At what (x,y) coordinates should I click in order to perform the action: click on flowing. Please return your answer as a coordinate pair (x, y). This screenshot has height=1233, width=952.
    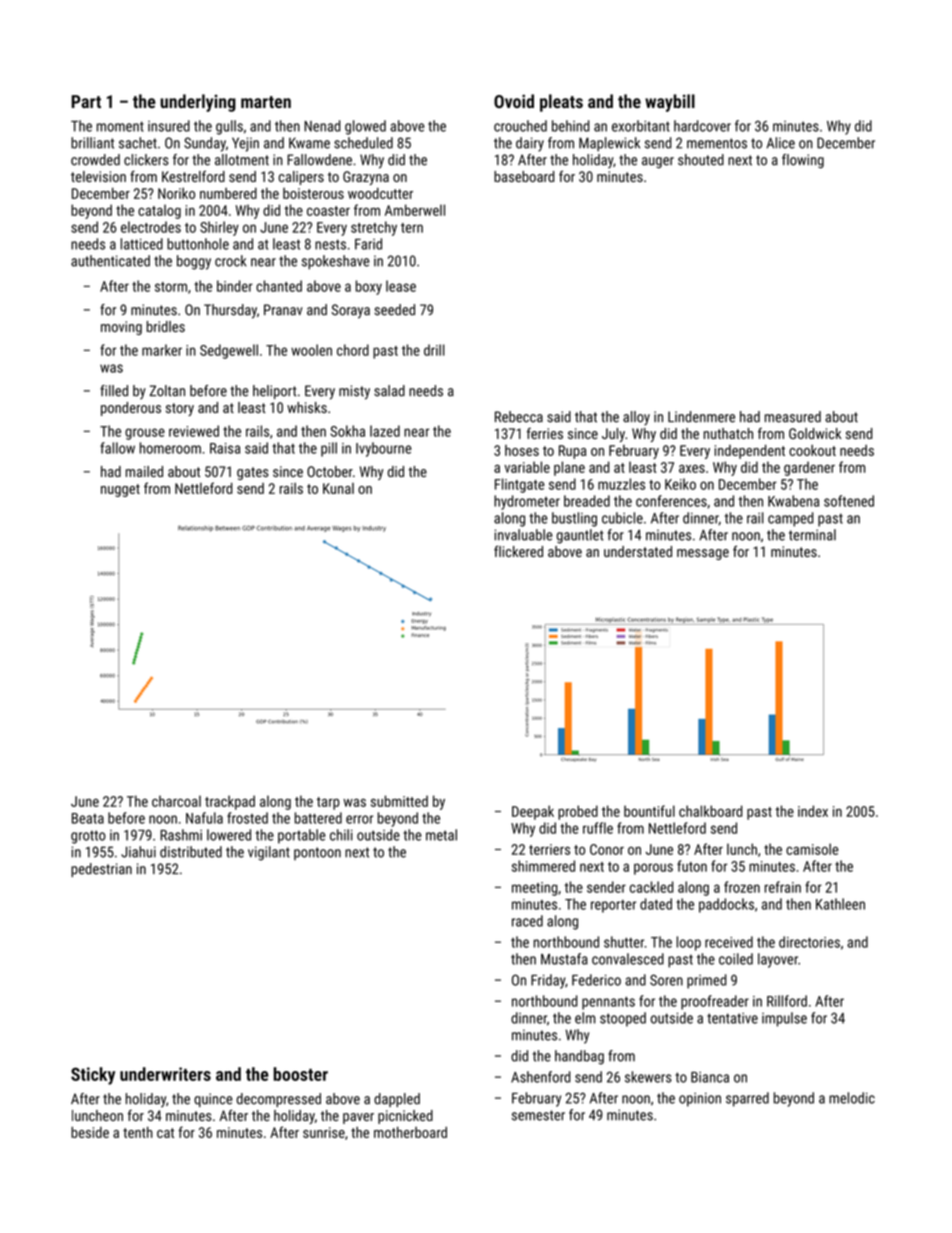
    Looking at the image, I should click on (803, 161).
